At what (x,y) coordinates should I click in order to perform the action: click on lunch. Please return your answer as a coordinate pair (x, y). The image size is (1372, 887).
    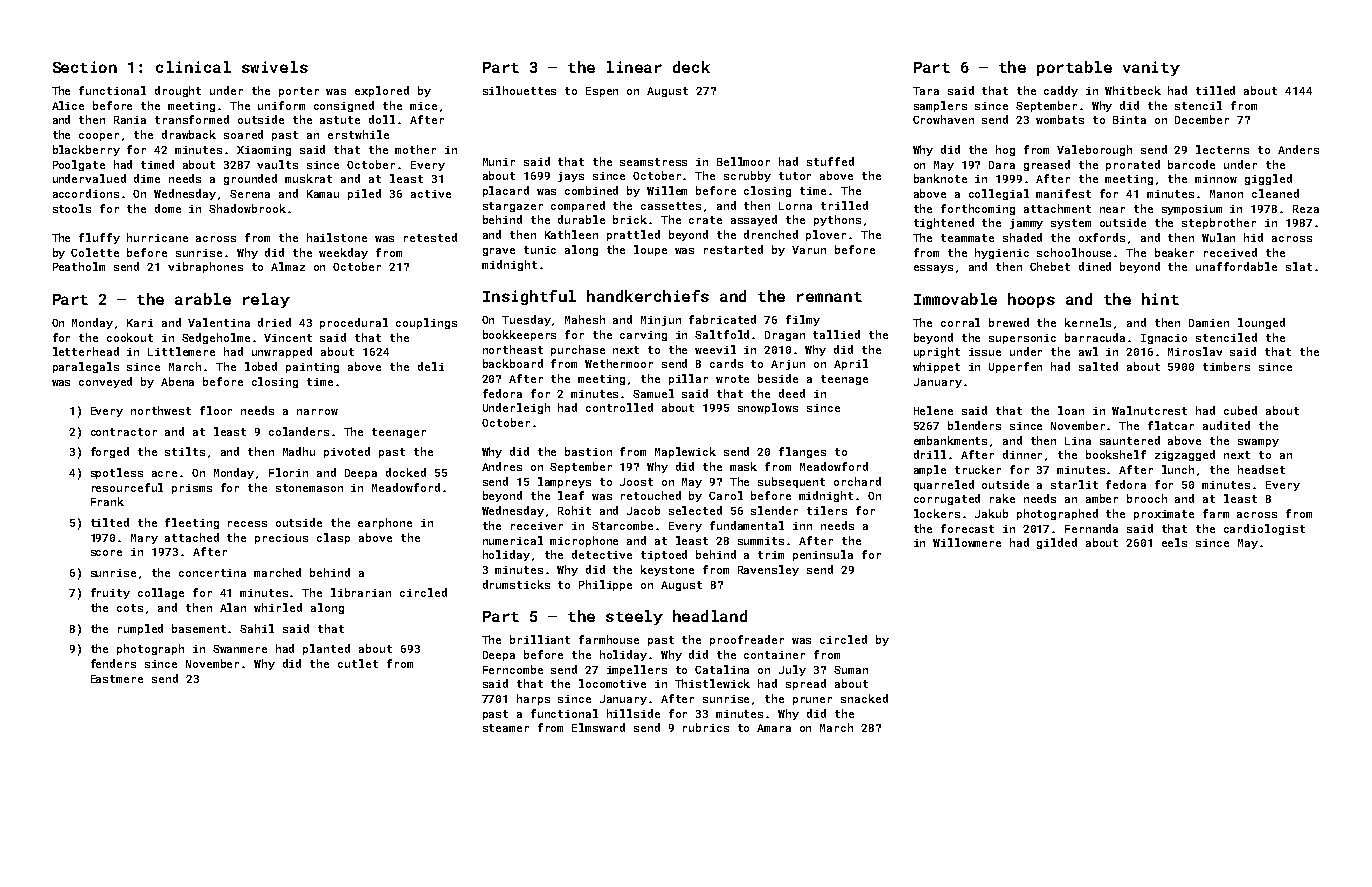
    Looking at the image, I should click on (1178, 469).
